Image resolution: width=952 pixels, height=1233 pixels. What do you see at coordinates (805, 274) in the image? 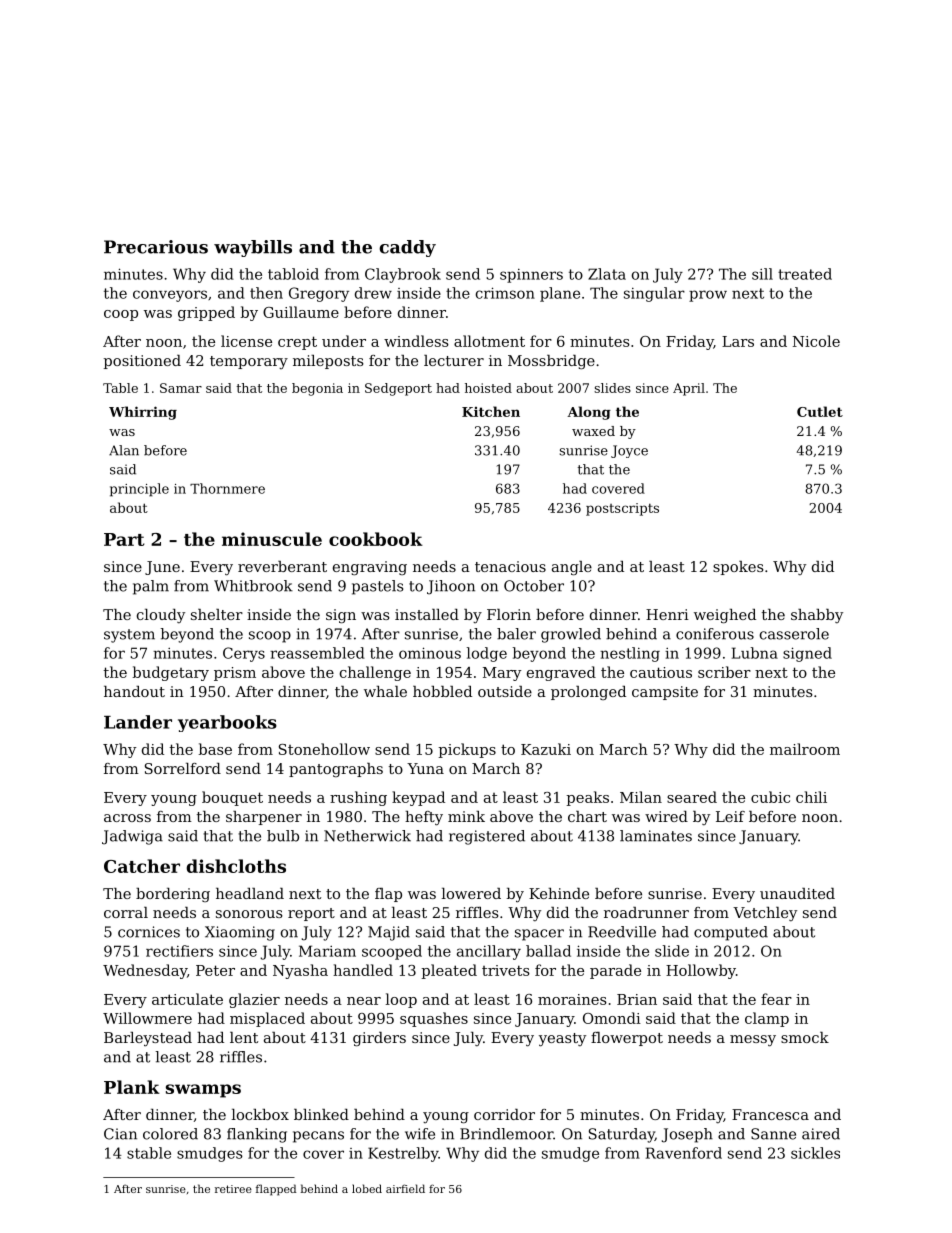
I see `treated` at bounding box center [805, 274].
